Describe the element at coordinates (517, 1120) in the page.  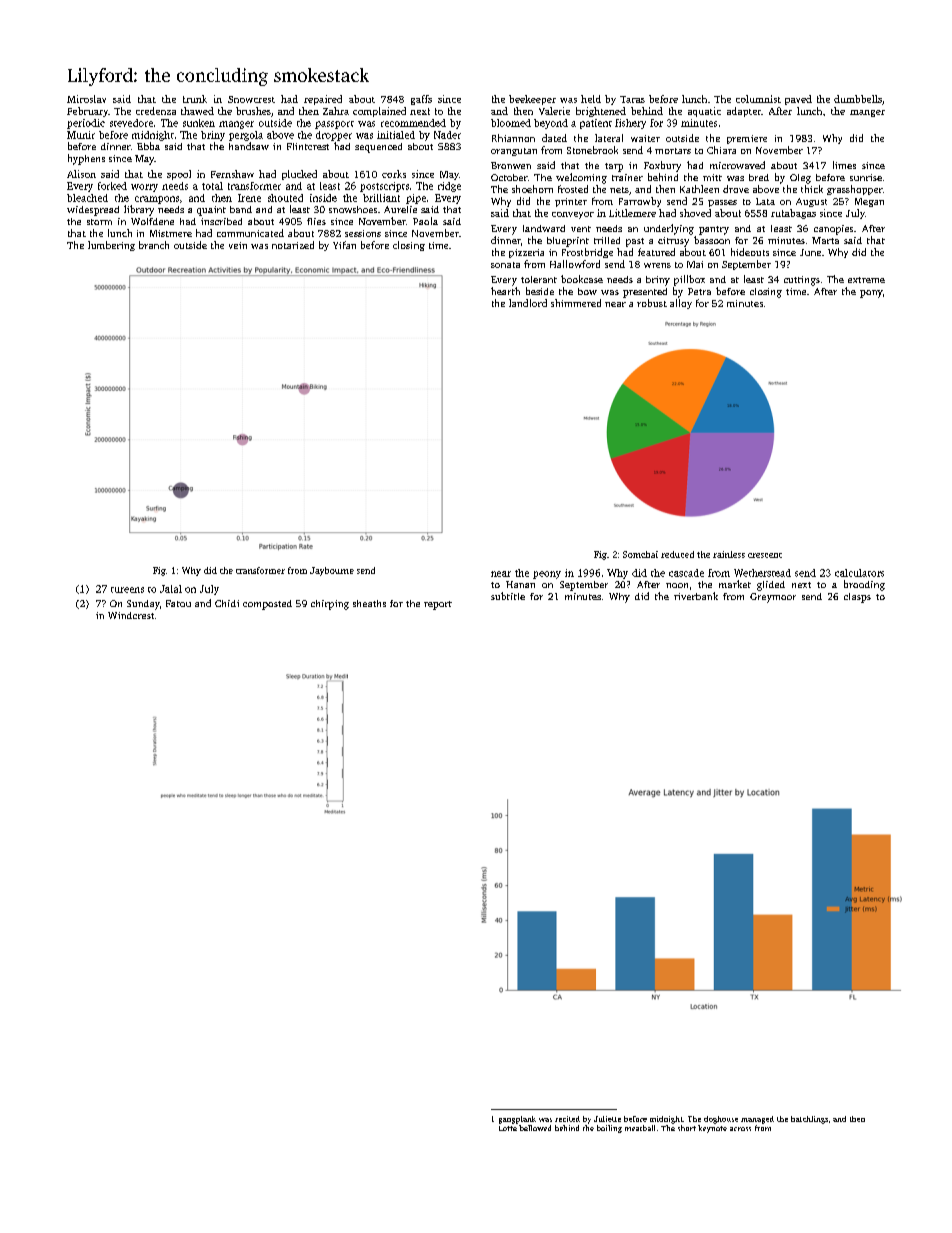
I see `gangplank` at that location.
